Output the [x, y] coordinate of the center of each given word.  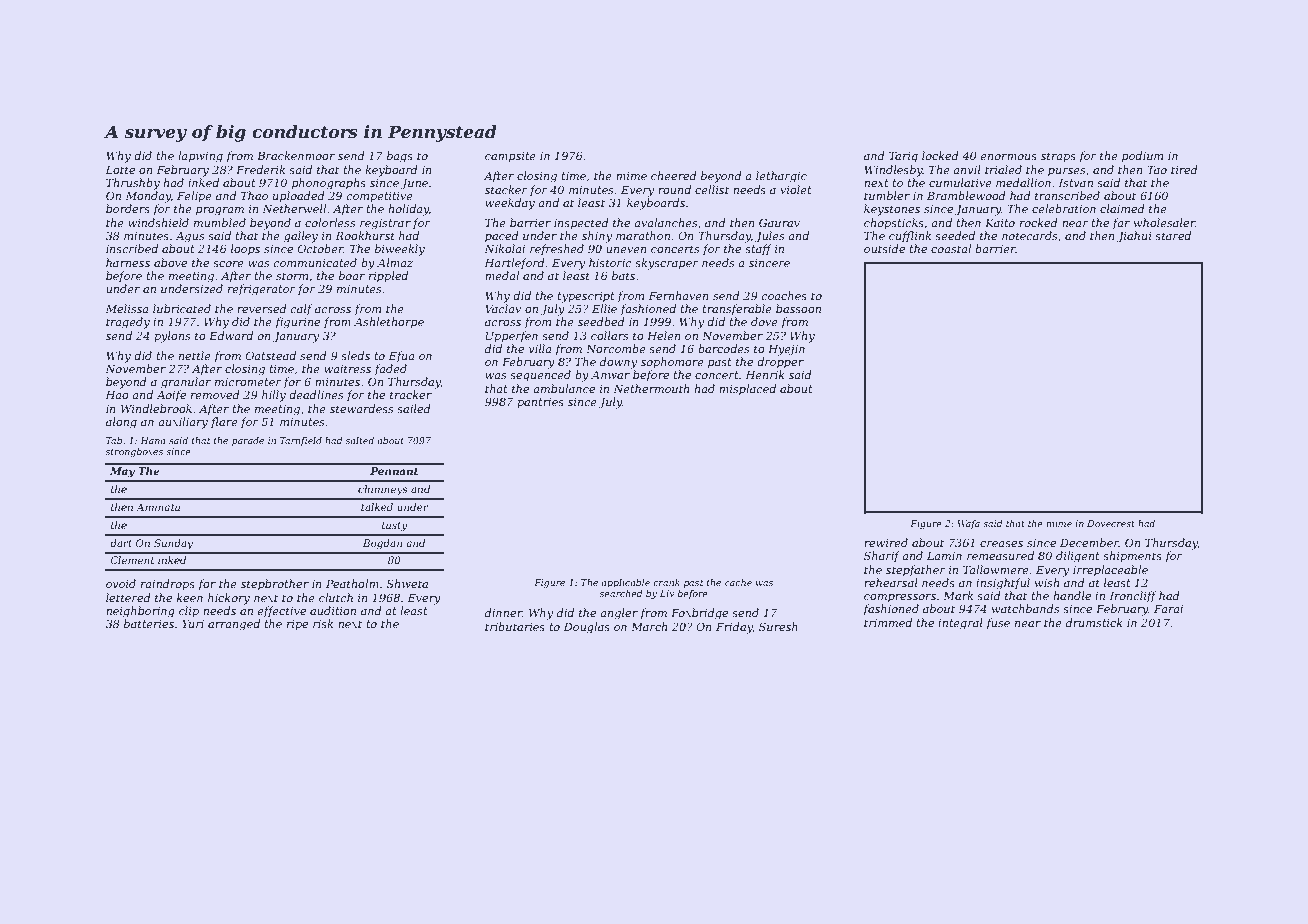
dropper [780, 363]
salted [360, 440]
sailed [414, 408]
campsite [510, 157]
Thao [254, 195]
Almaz [395, 262]
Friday [734, 628]
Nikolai [504, 248]
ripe [297, 625]
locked [940, 155]
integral [960, 624]
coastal [951, 248]
